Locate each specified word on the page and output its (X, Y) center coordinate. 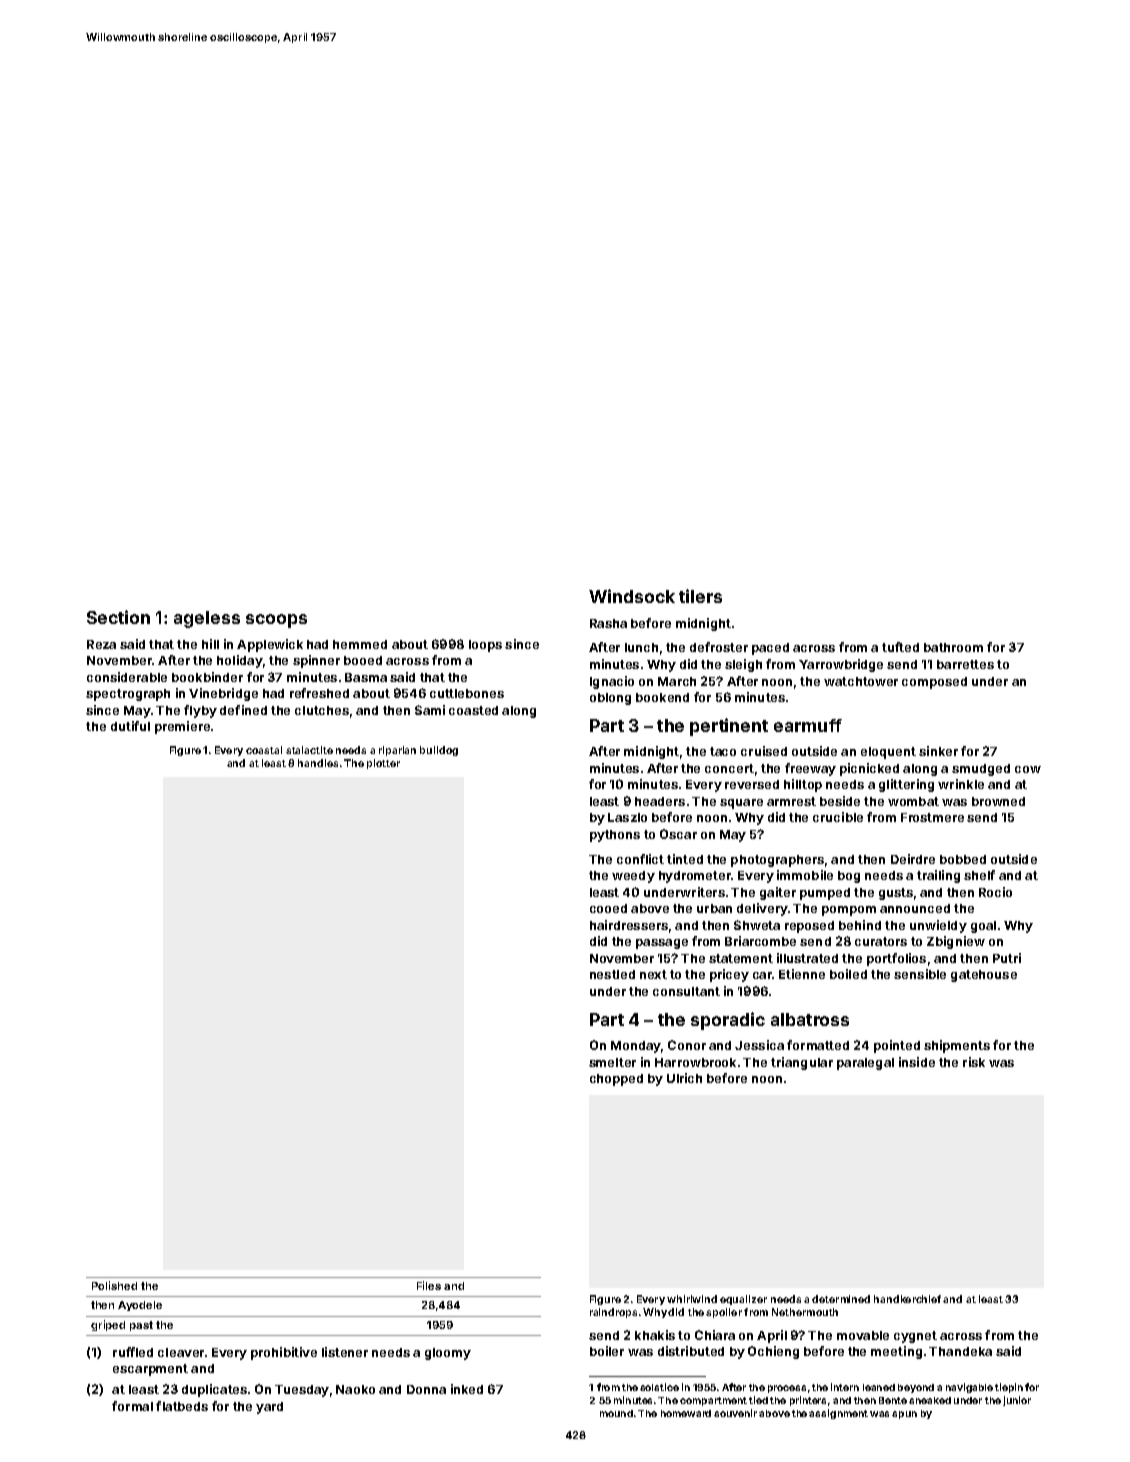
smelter (612, 1062)
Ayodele (140, 1306)
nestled (612, 974)
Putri (1007, 958)
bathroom (953, 647)
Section (118, 617)
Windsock (632, 596)
